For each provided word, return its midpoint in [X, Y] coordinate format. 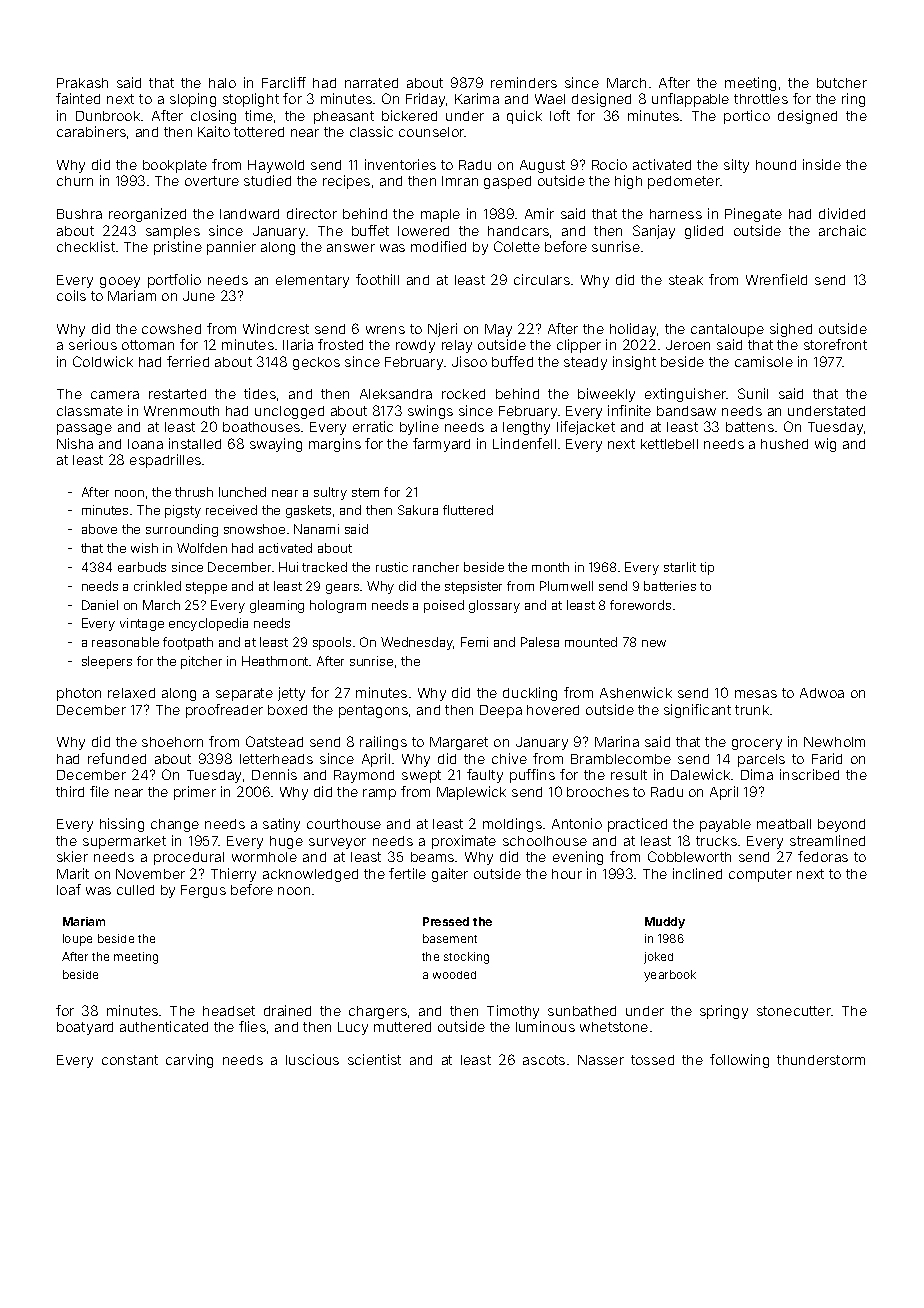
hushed [784, 444]
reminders [524, 82]
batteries [670, 586]
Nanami [316, 529]
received [231, 510]
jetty [291, 694]
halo [222, 83]
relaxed [131, 693]
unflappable [690, 100]
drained [287, 1010]
